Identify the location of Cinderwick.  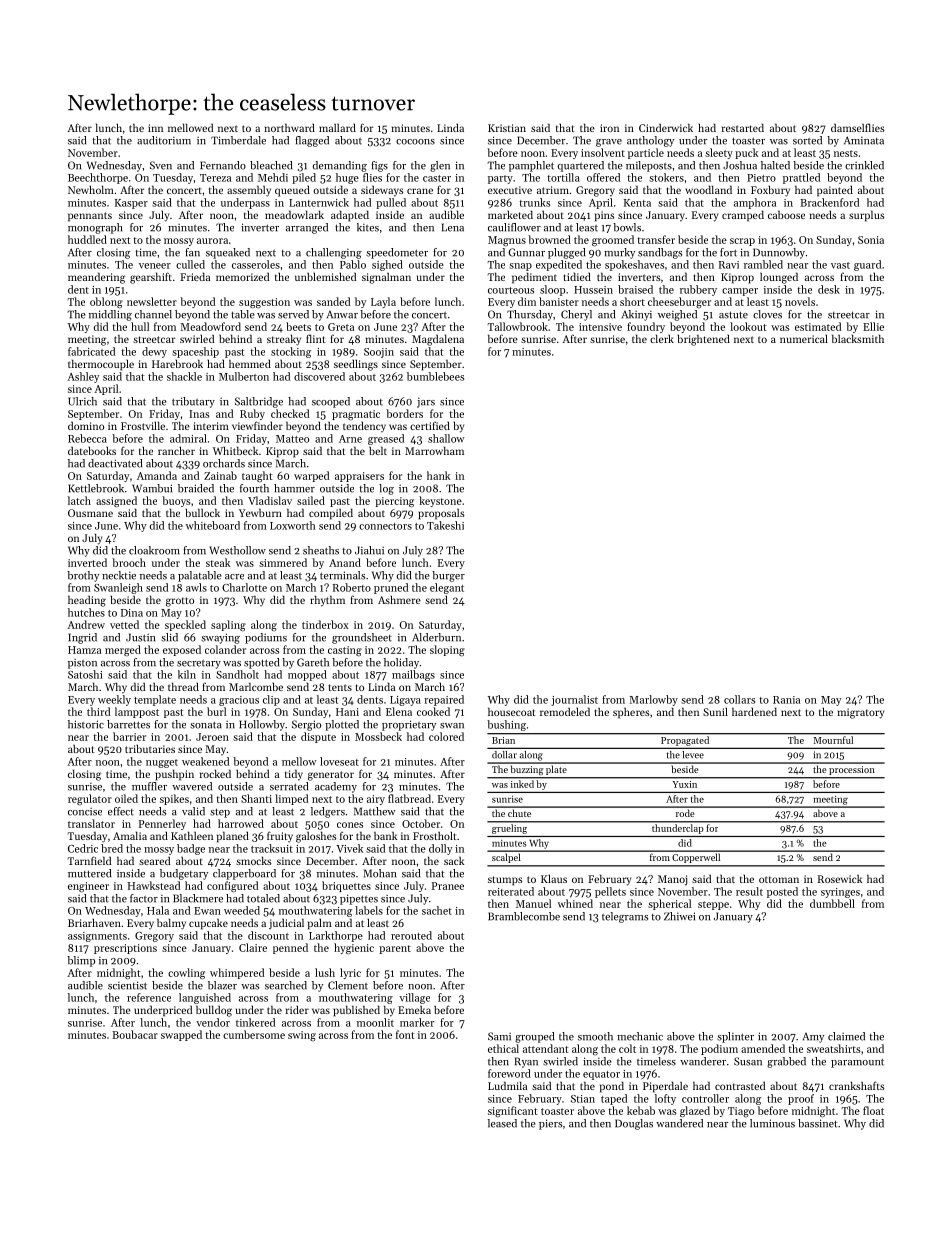
(666, 127).
